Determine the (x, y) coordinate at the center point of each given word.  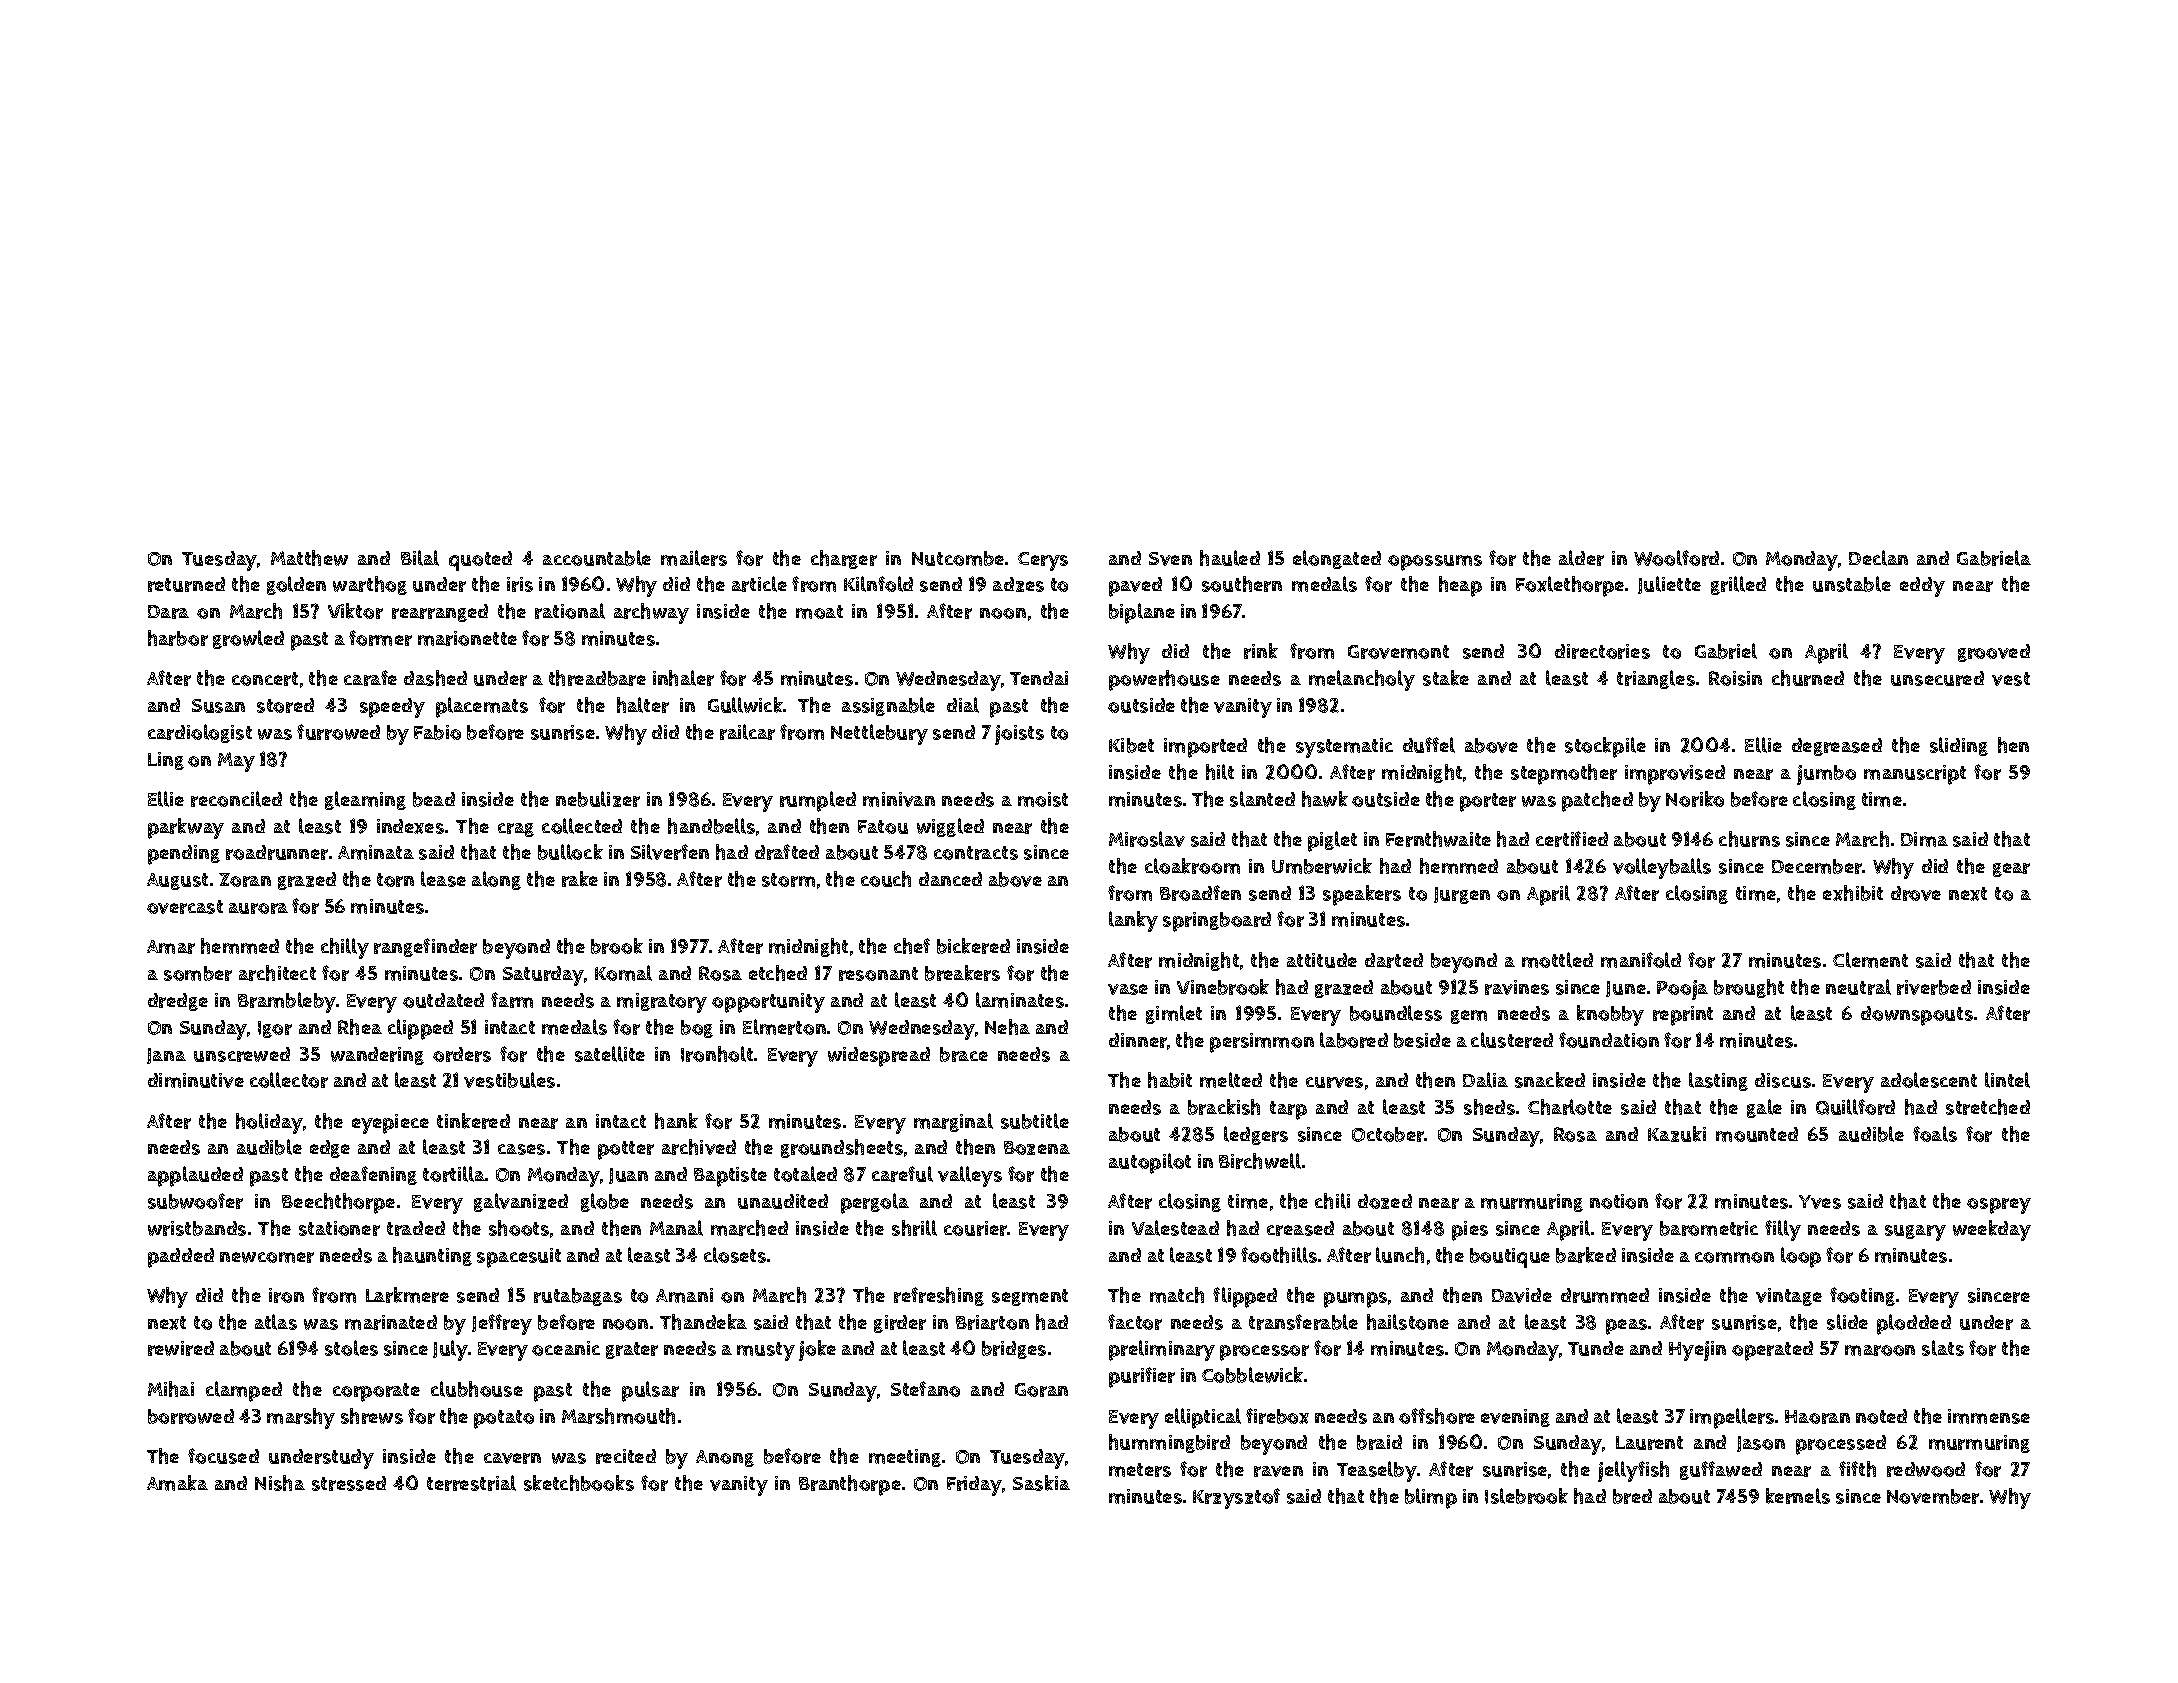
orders (462, 1054)
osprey (1999, 1206)
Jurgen (1462, 895)
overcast (185, 907)
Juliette (1669, 585)
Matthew (309, 558)
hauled (1230, 558)
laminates (1020, 1000)
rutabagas (578, 1297)
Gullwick (745, 705)
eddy (1922, 587)
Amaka (177, 1483)
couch (886, 879)
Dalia (1485, 1080)
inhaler (683, 678)
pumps (1355, 1300)
